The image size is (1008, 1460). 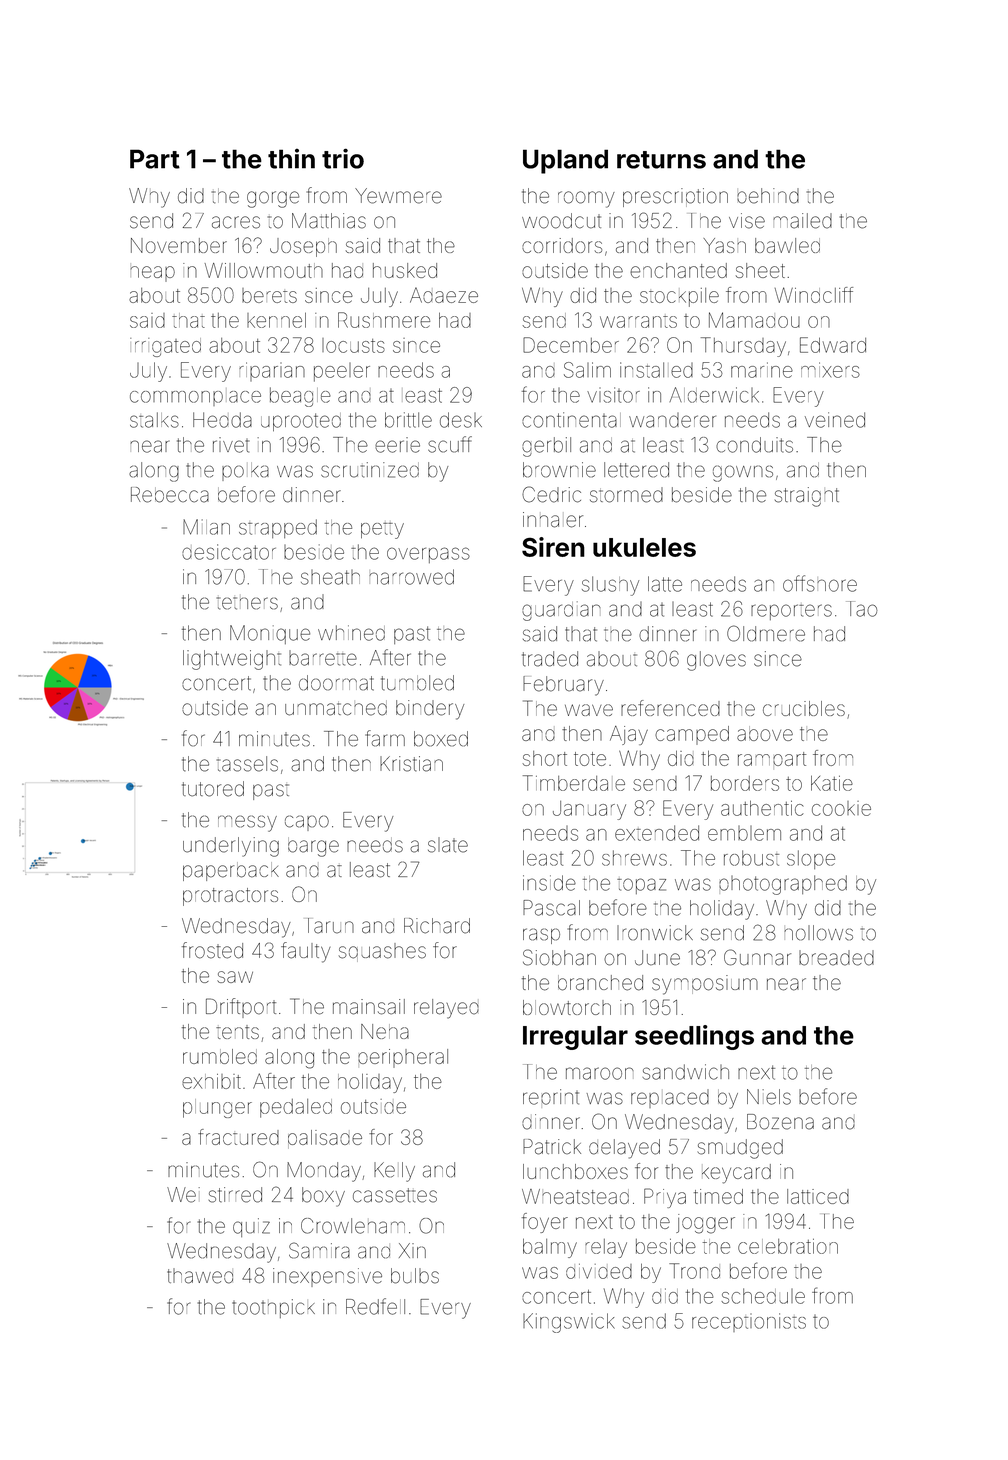 I want to click on slate, so click(x=448, y=845).
